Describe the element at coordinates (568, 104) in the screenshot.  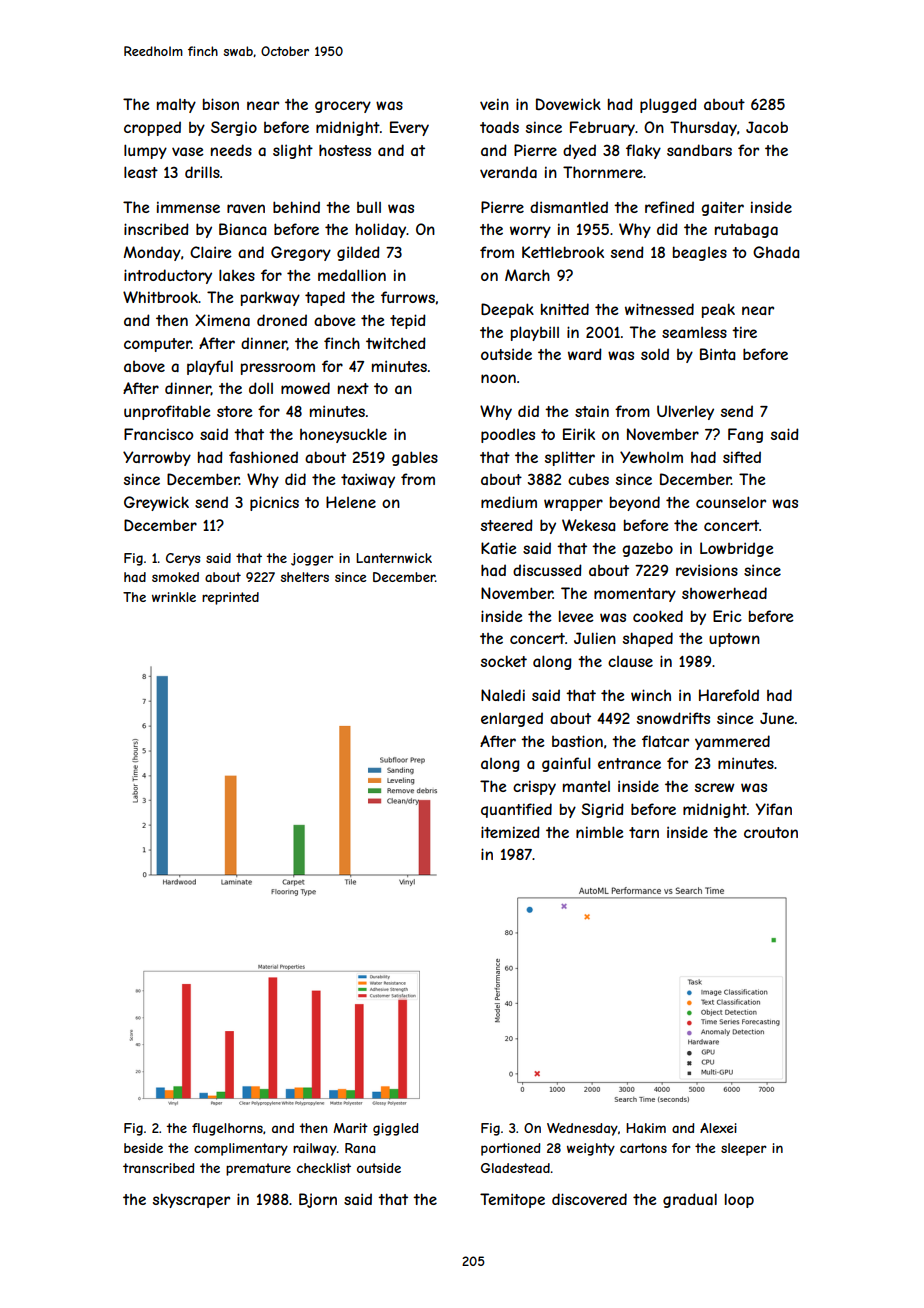
I see `Dovewick` at that location.
